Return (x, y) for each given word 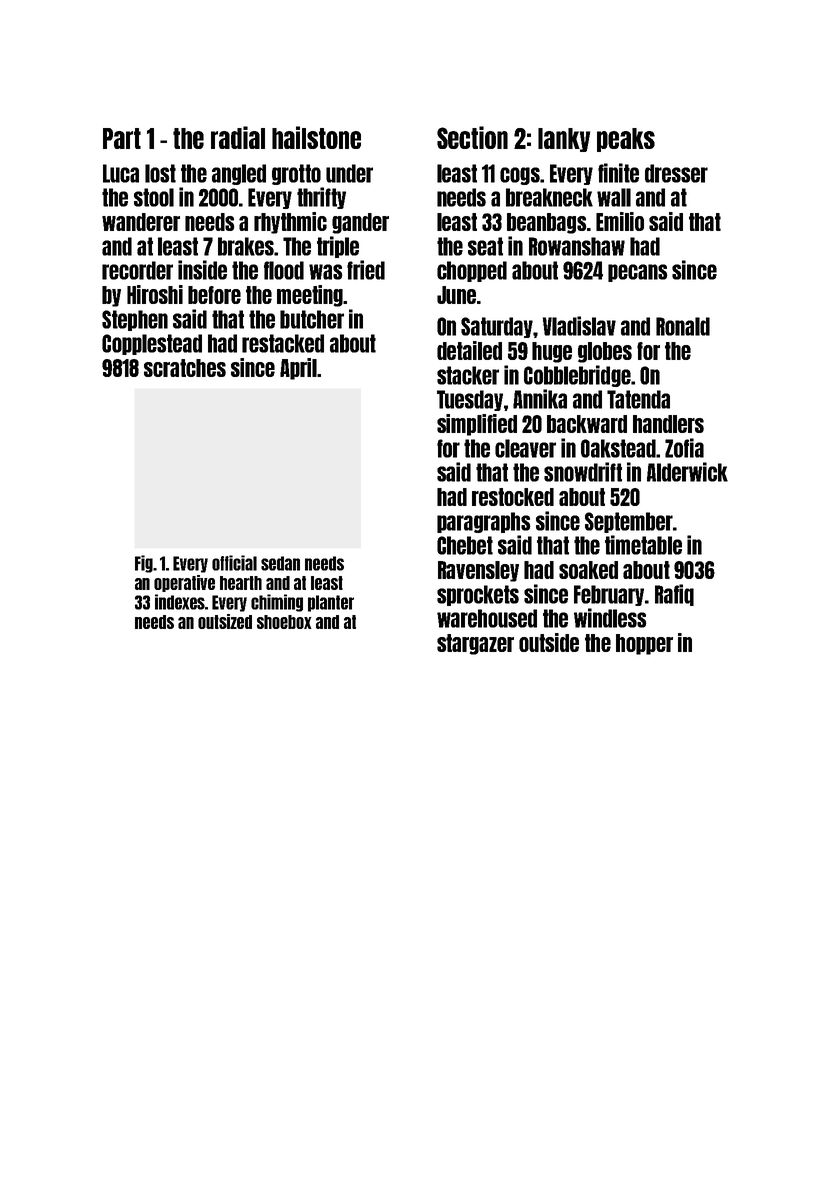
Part (122, 138)
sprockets (478, 595)
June (456, 295)
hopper (644, 644)
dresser (676, 173)
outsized (225, 621)
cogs (520, 176)
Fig (144, 564)
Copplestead (152, 344)
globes (605, 352)
